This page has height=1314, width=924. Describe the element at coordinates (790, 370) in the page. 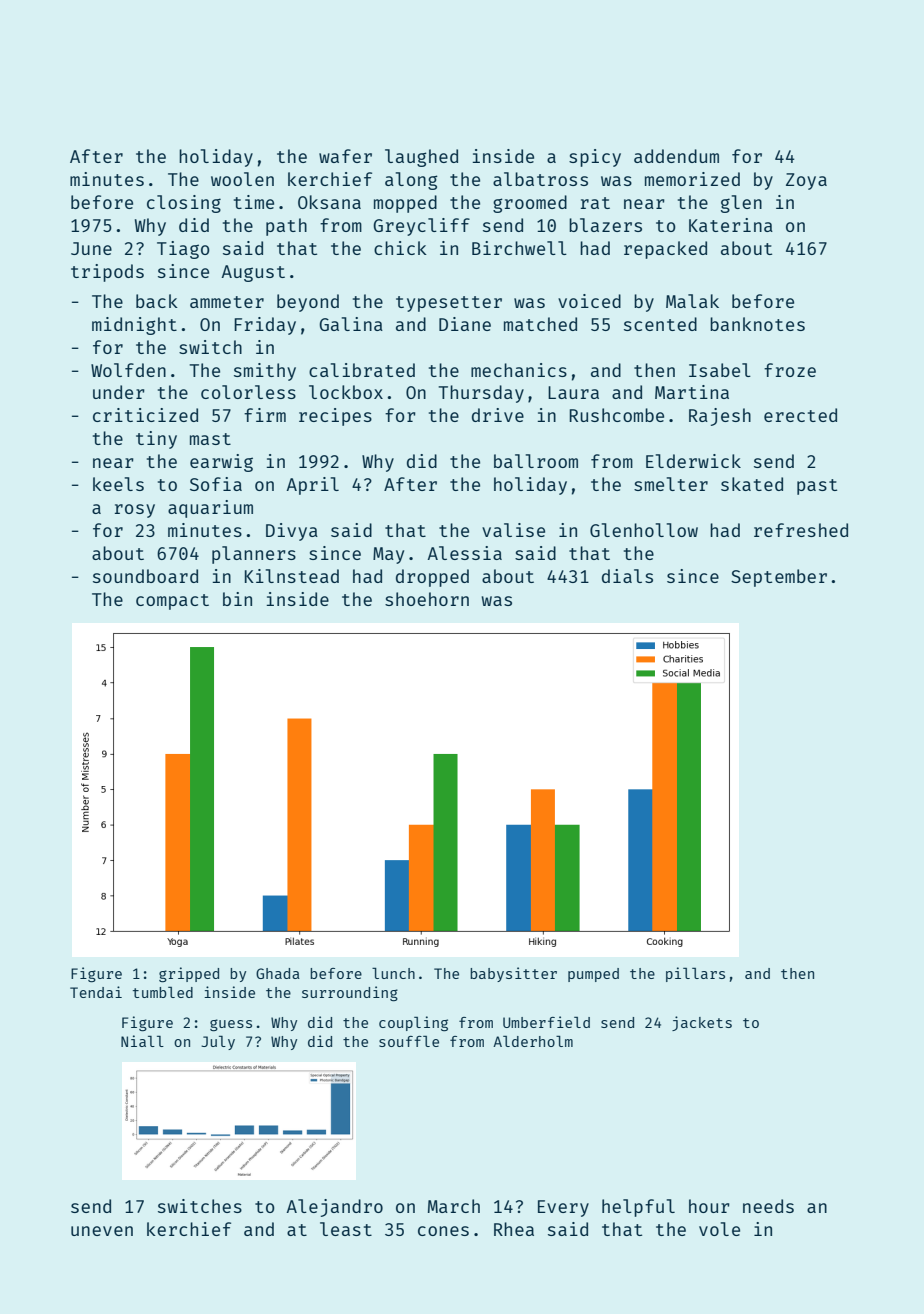

I see `froze` at that location.
